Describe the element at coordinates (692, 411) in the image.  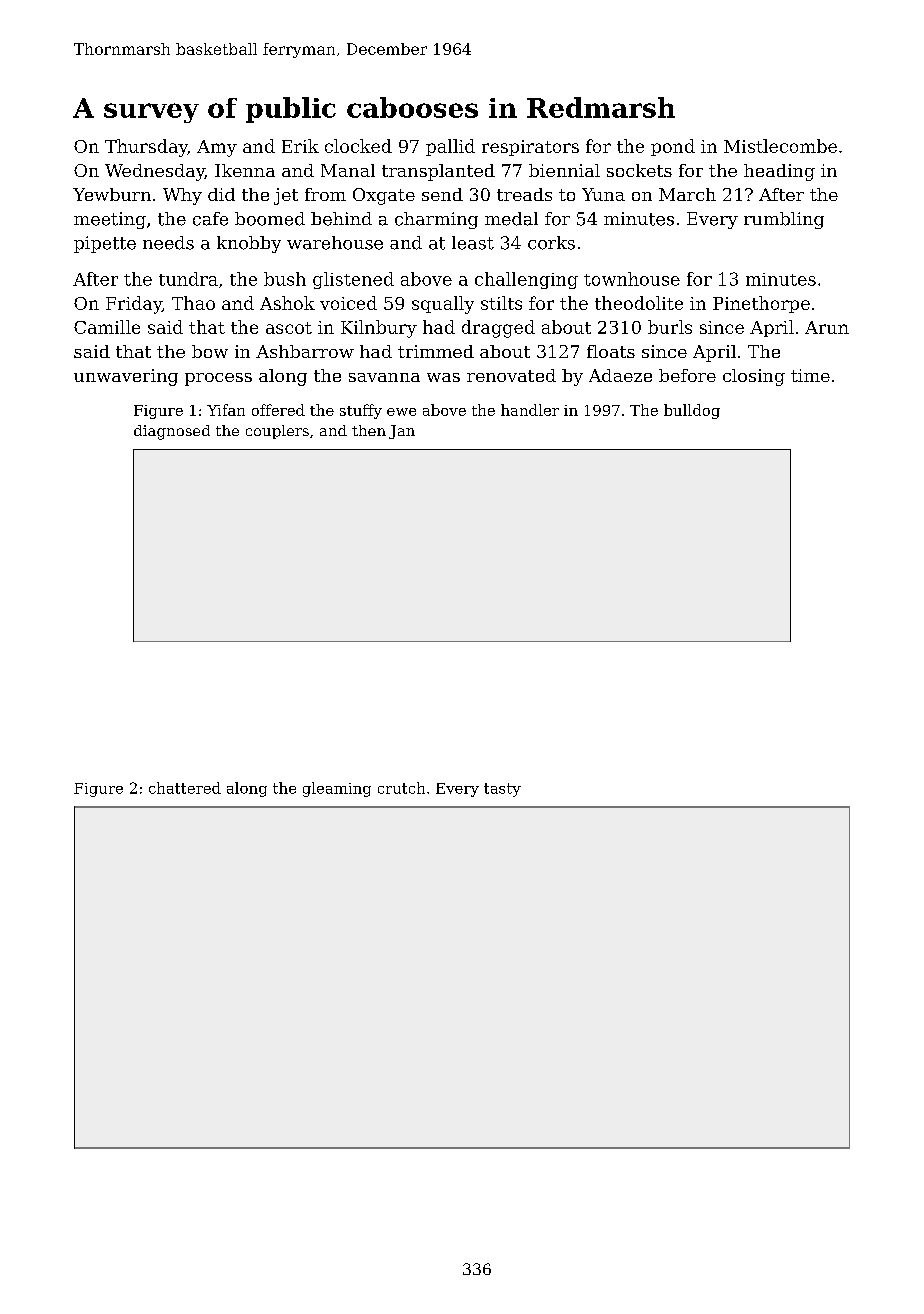
I see `bulldog` at that location.
